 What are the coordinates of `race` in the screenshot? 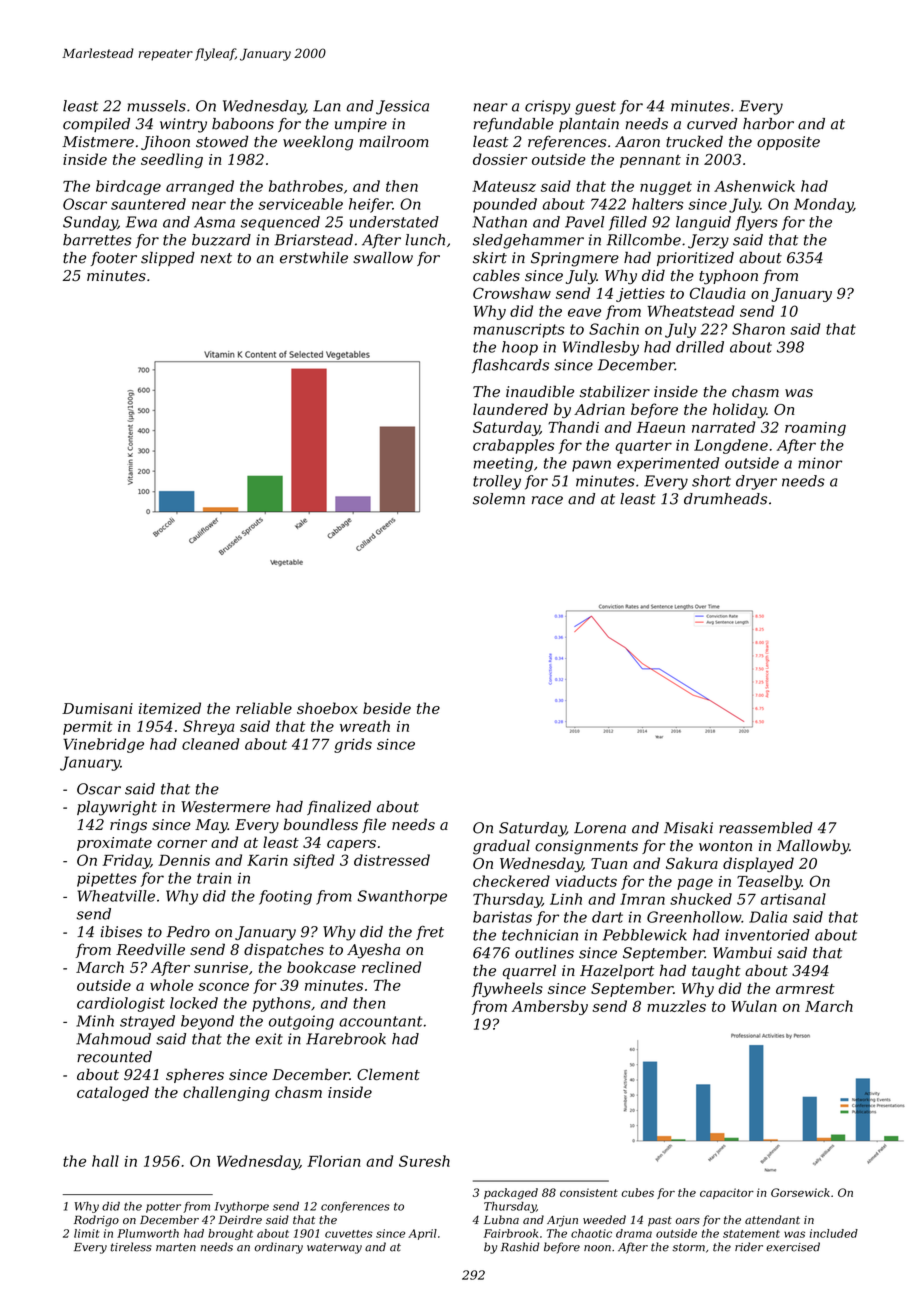 It's located at (547, 500).
